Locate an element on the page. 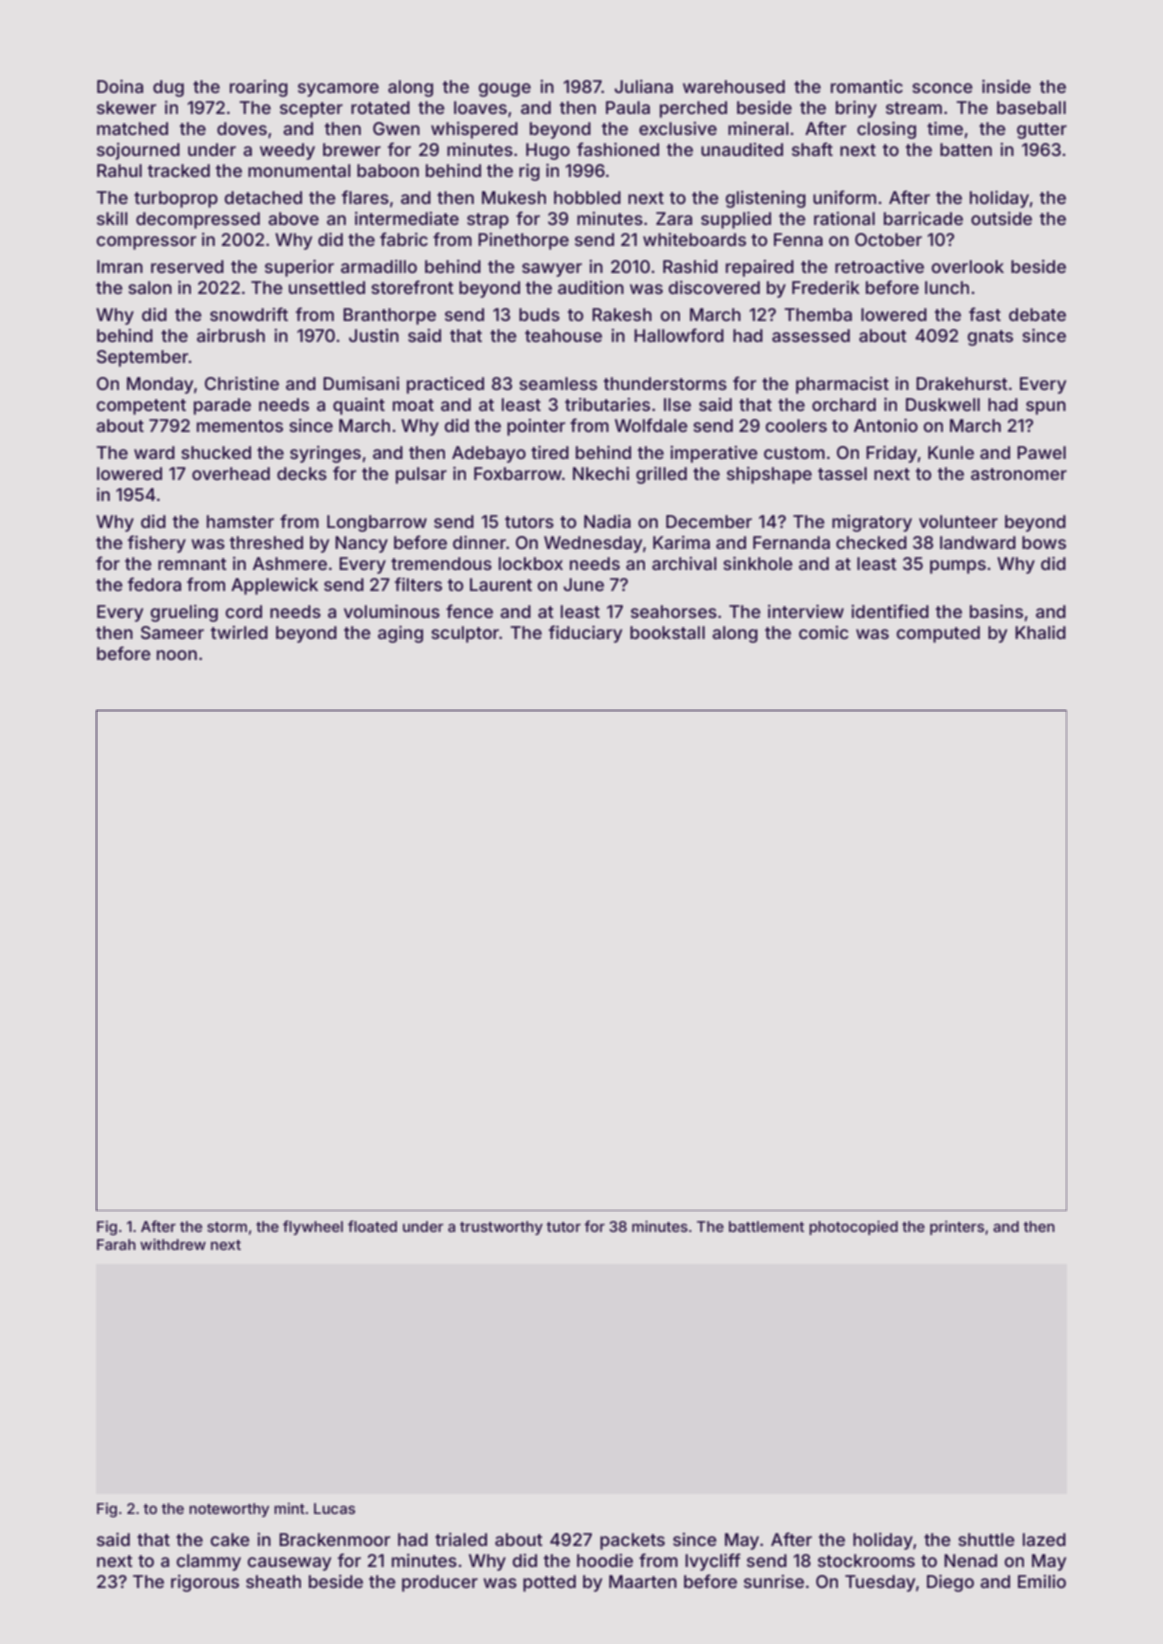 Image resolution: width=1163 pixels, height=1644 pixels. mint is located at coordinates (289, 1508).
